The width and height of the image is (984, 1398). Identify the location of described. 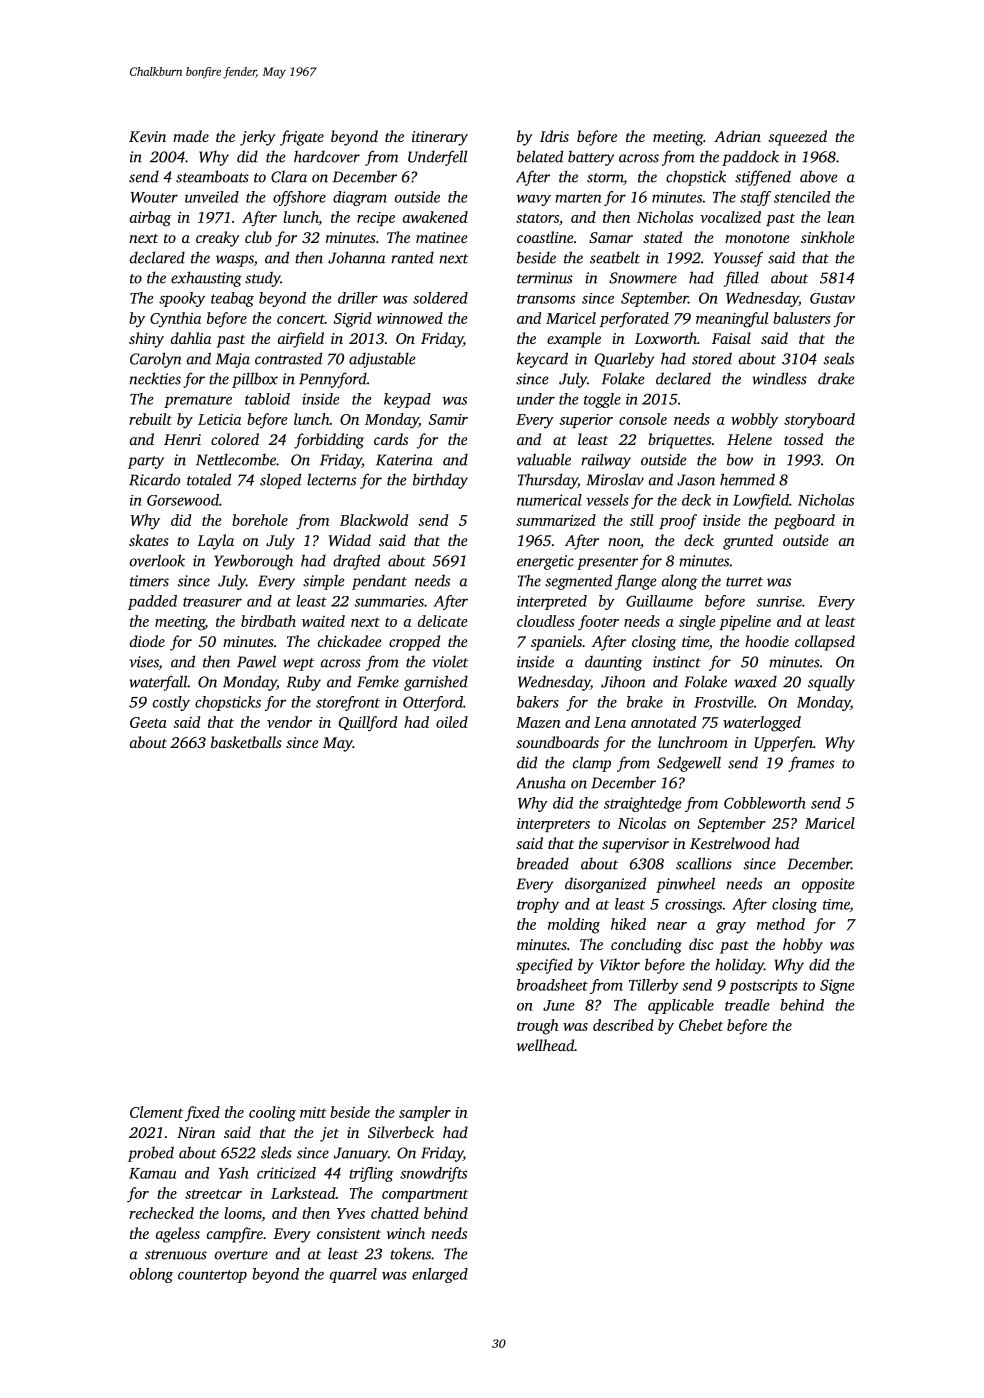
(623, 1025).
